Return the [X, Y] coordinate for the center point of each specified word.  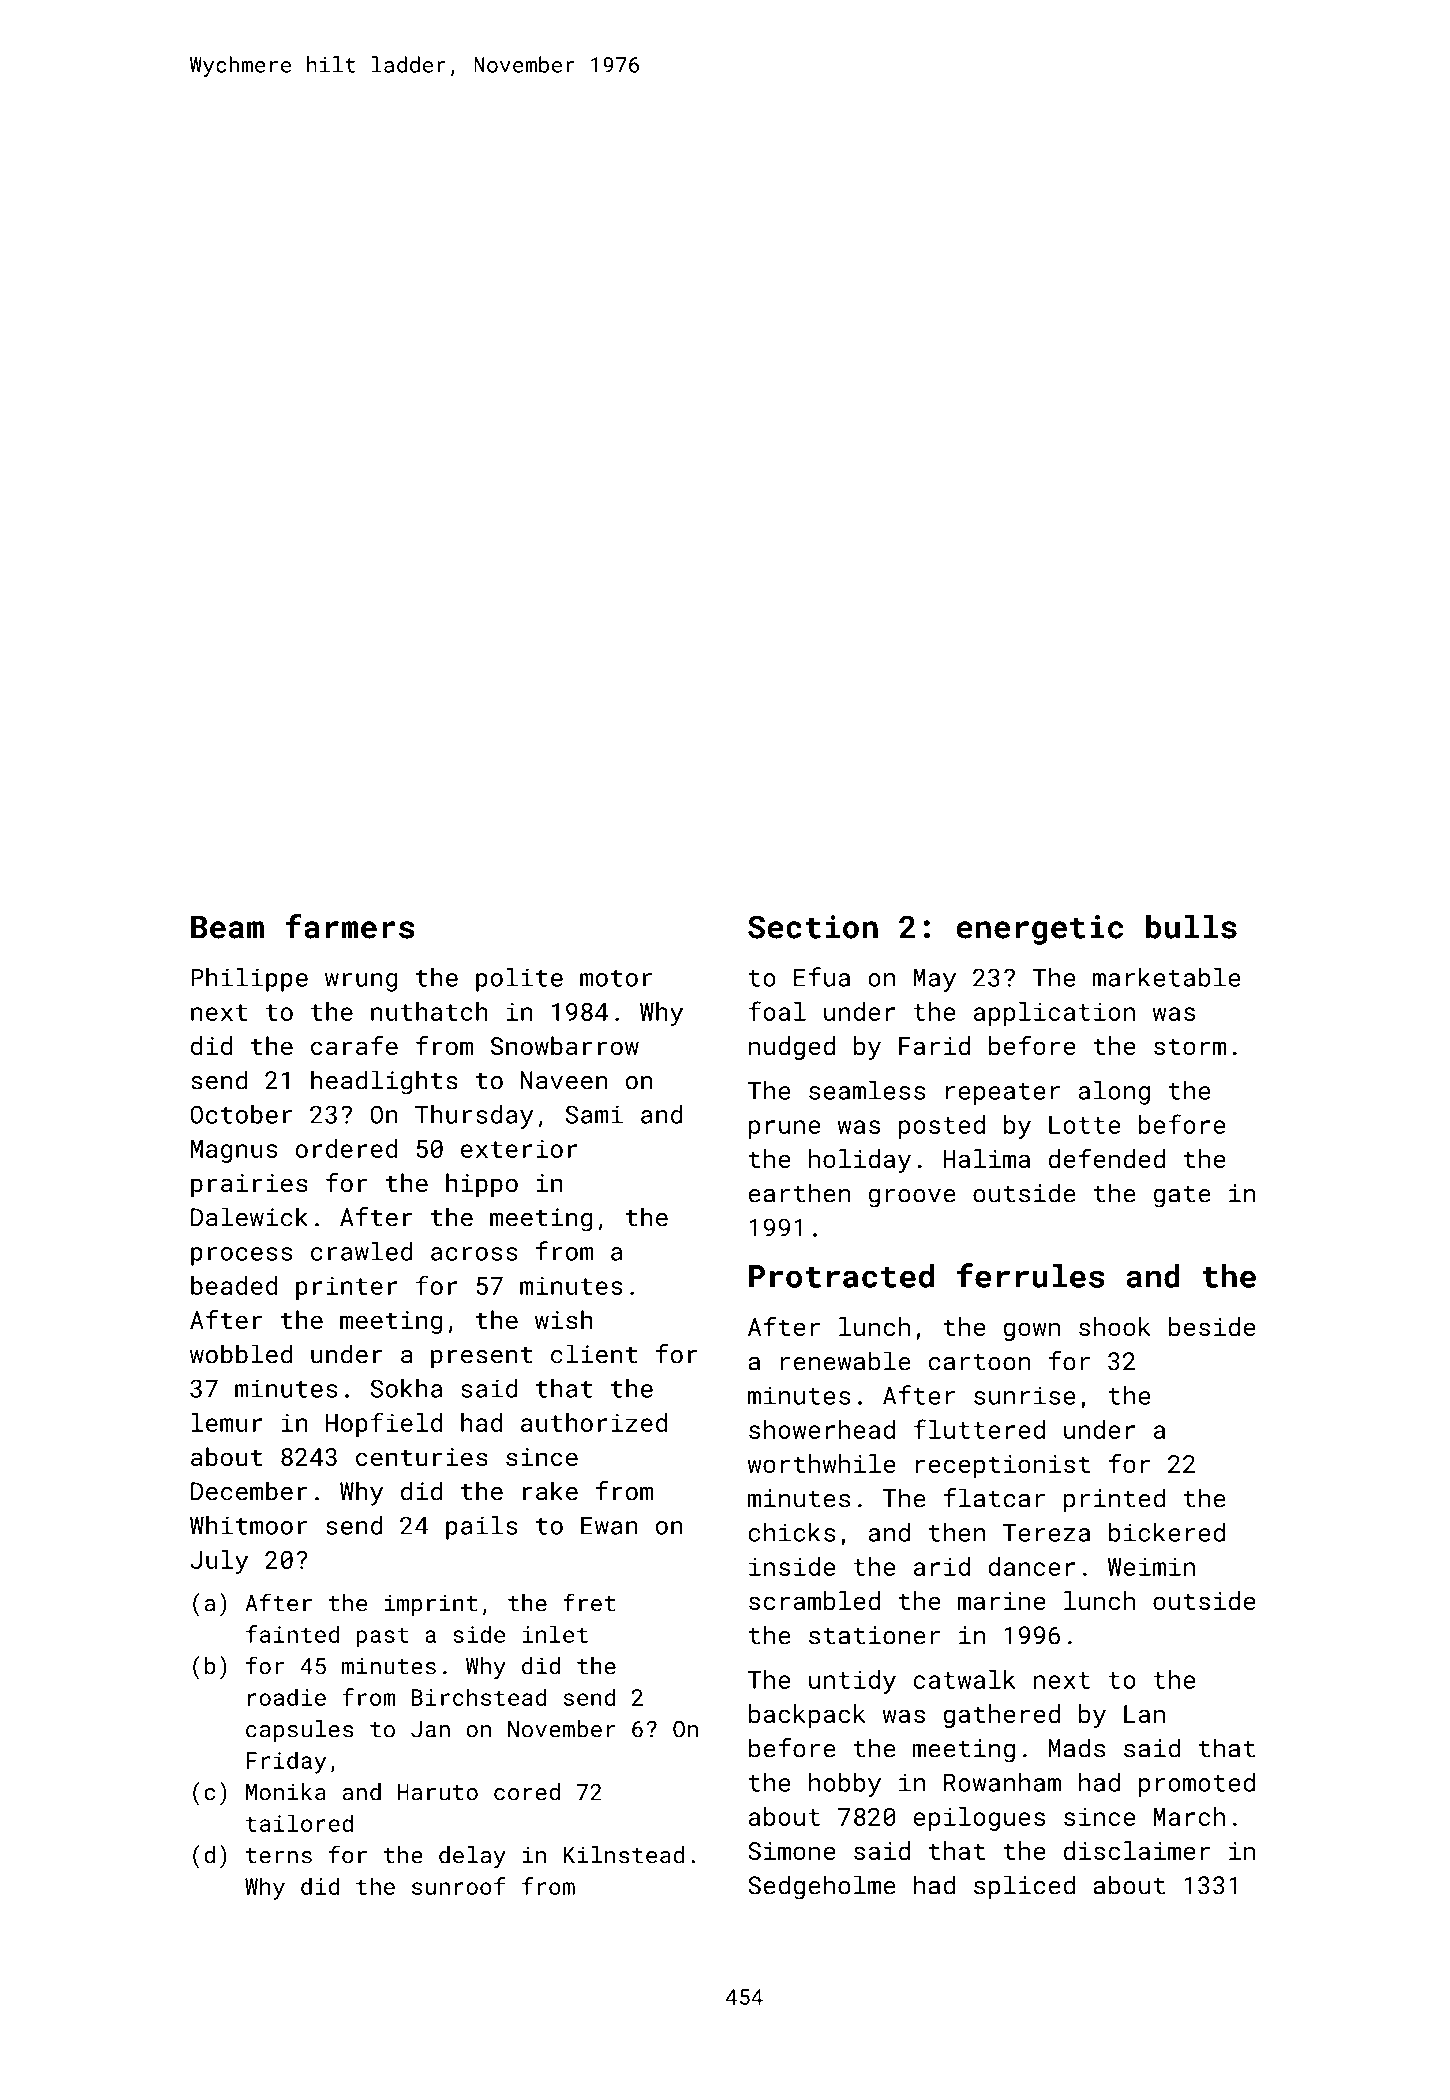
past [382, 1637]
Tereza [1046, 1532]
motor [616, 978]
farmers [350, 926]
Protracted [841, 1276]
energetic [1039, 930]
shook [1115, 1326]
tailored [299, 1823]
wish [564, 1319]
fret [589, 1602]
